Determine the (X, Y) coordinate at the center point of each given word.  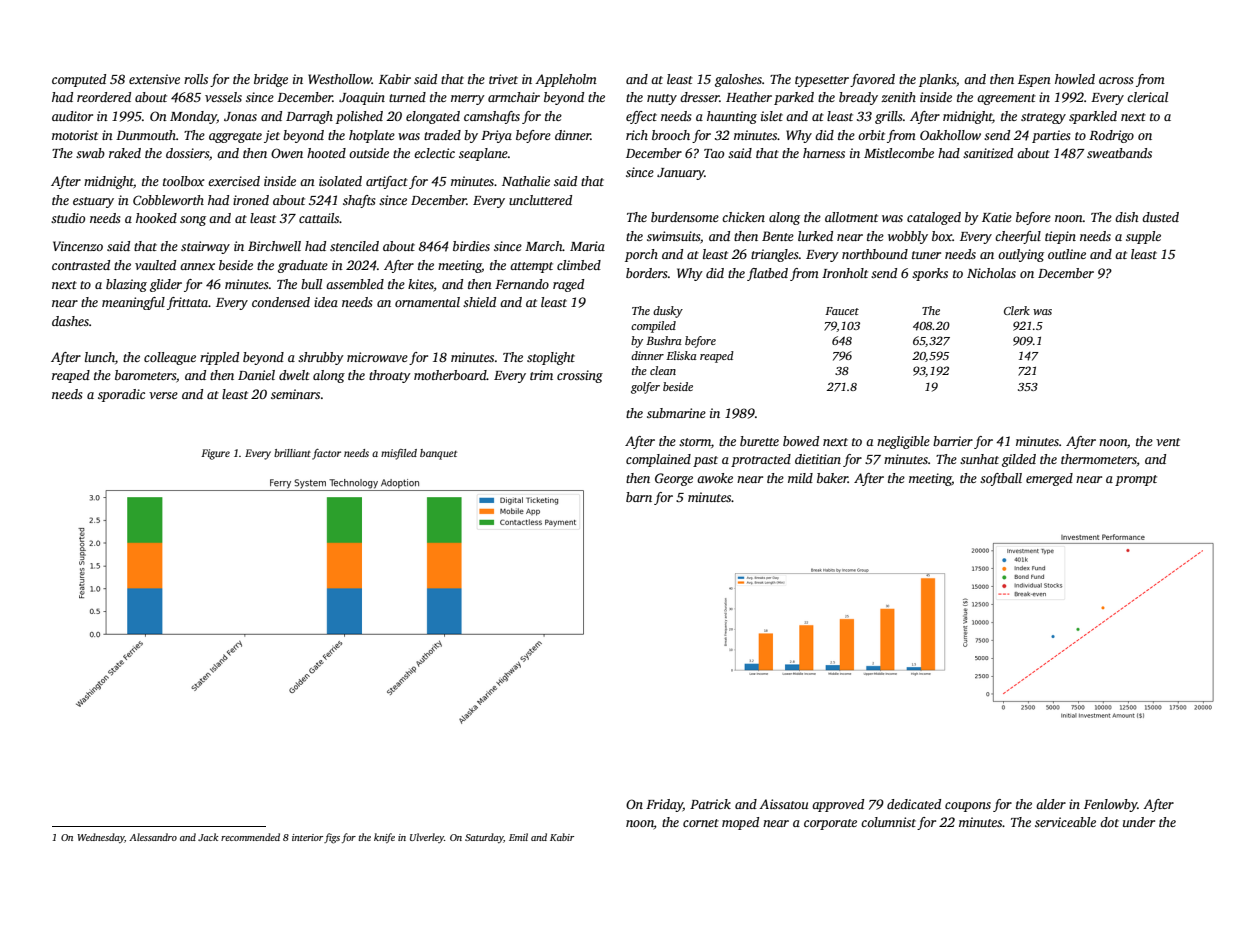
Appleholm (566, 80)
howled (1075, 79)
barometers (145, 375)
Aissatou (784, 804)
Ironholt (845, 273)
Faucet (842, 311)
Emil (518, 837)
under (1139, 822)
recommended (250, 837)
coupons (968, 807)
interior (307, 837)
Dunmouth (146, 135)
